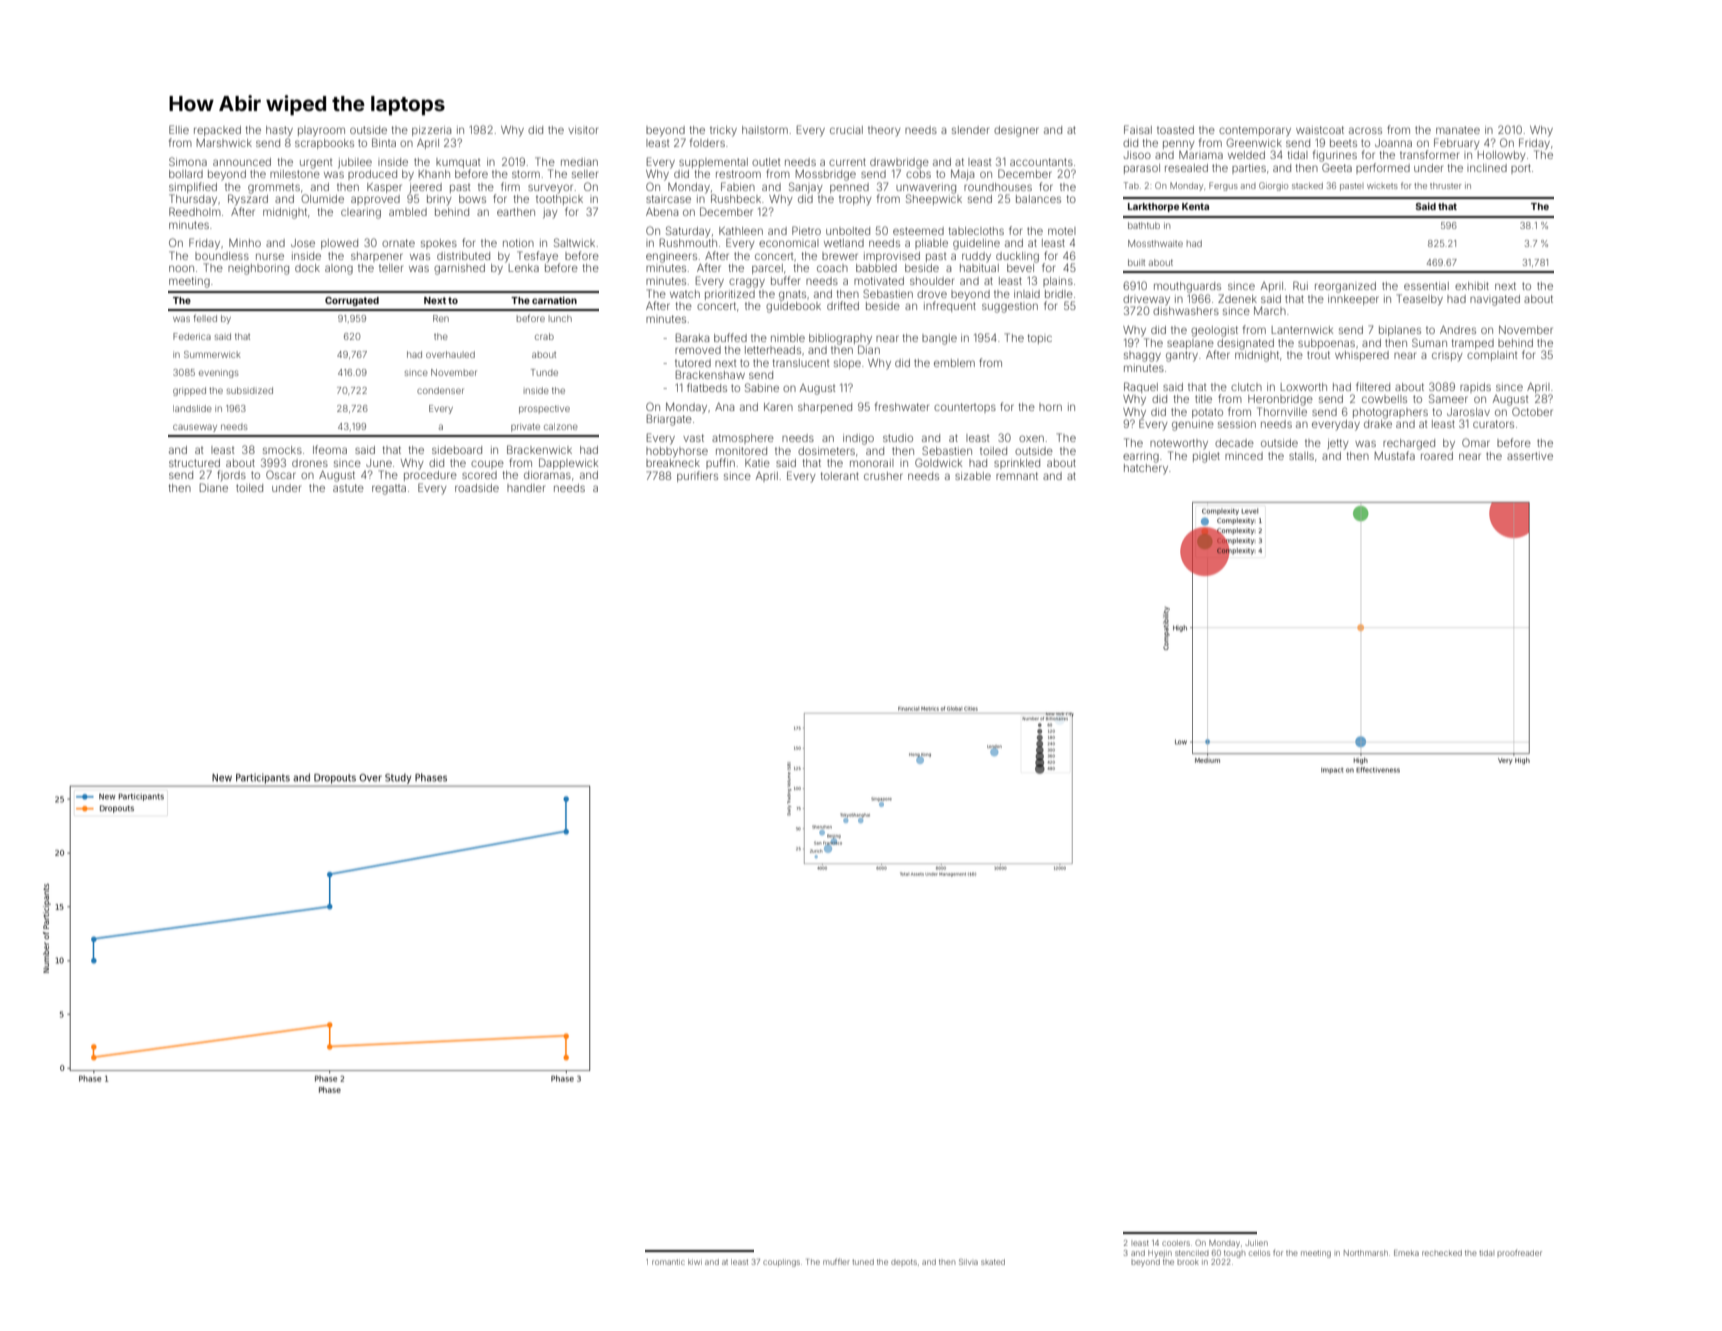 This screenshot has height=1331, width=1722. What do you see at coordinates (1245, 344) in the screenshot?
I see `designated` at bounding box center [1245, 344].
